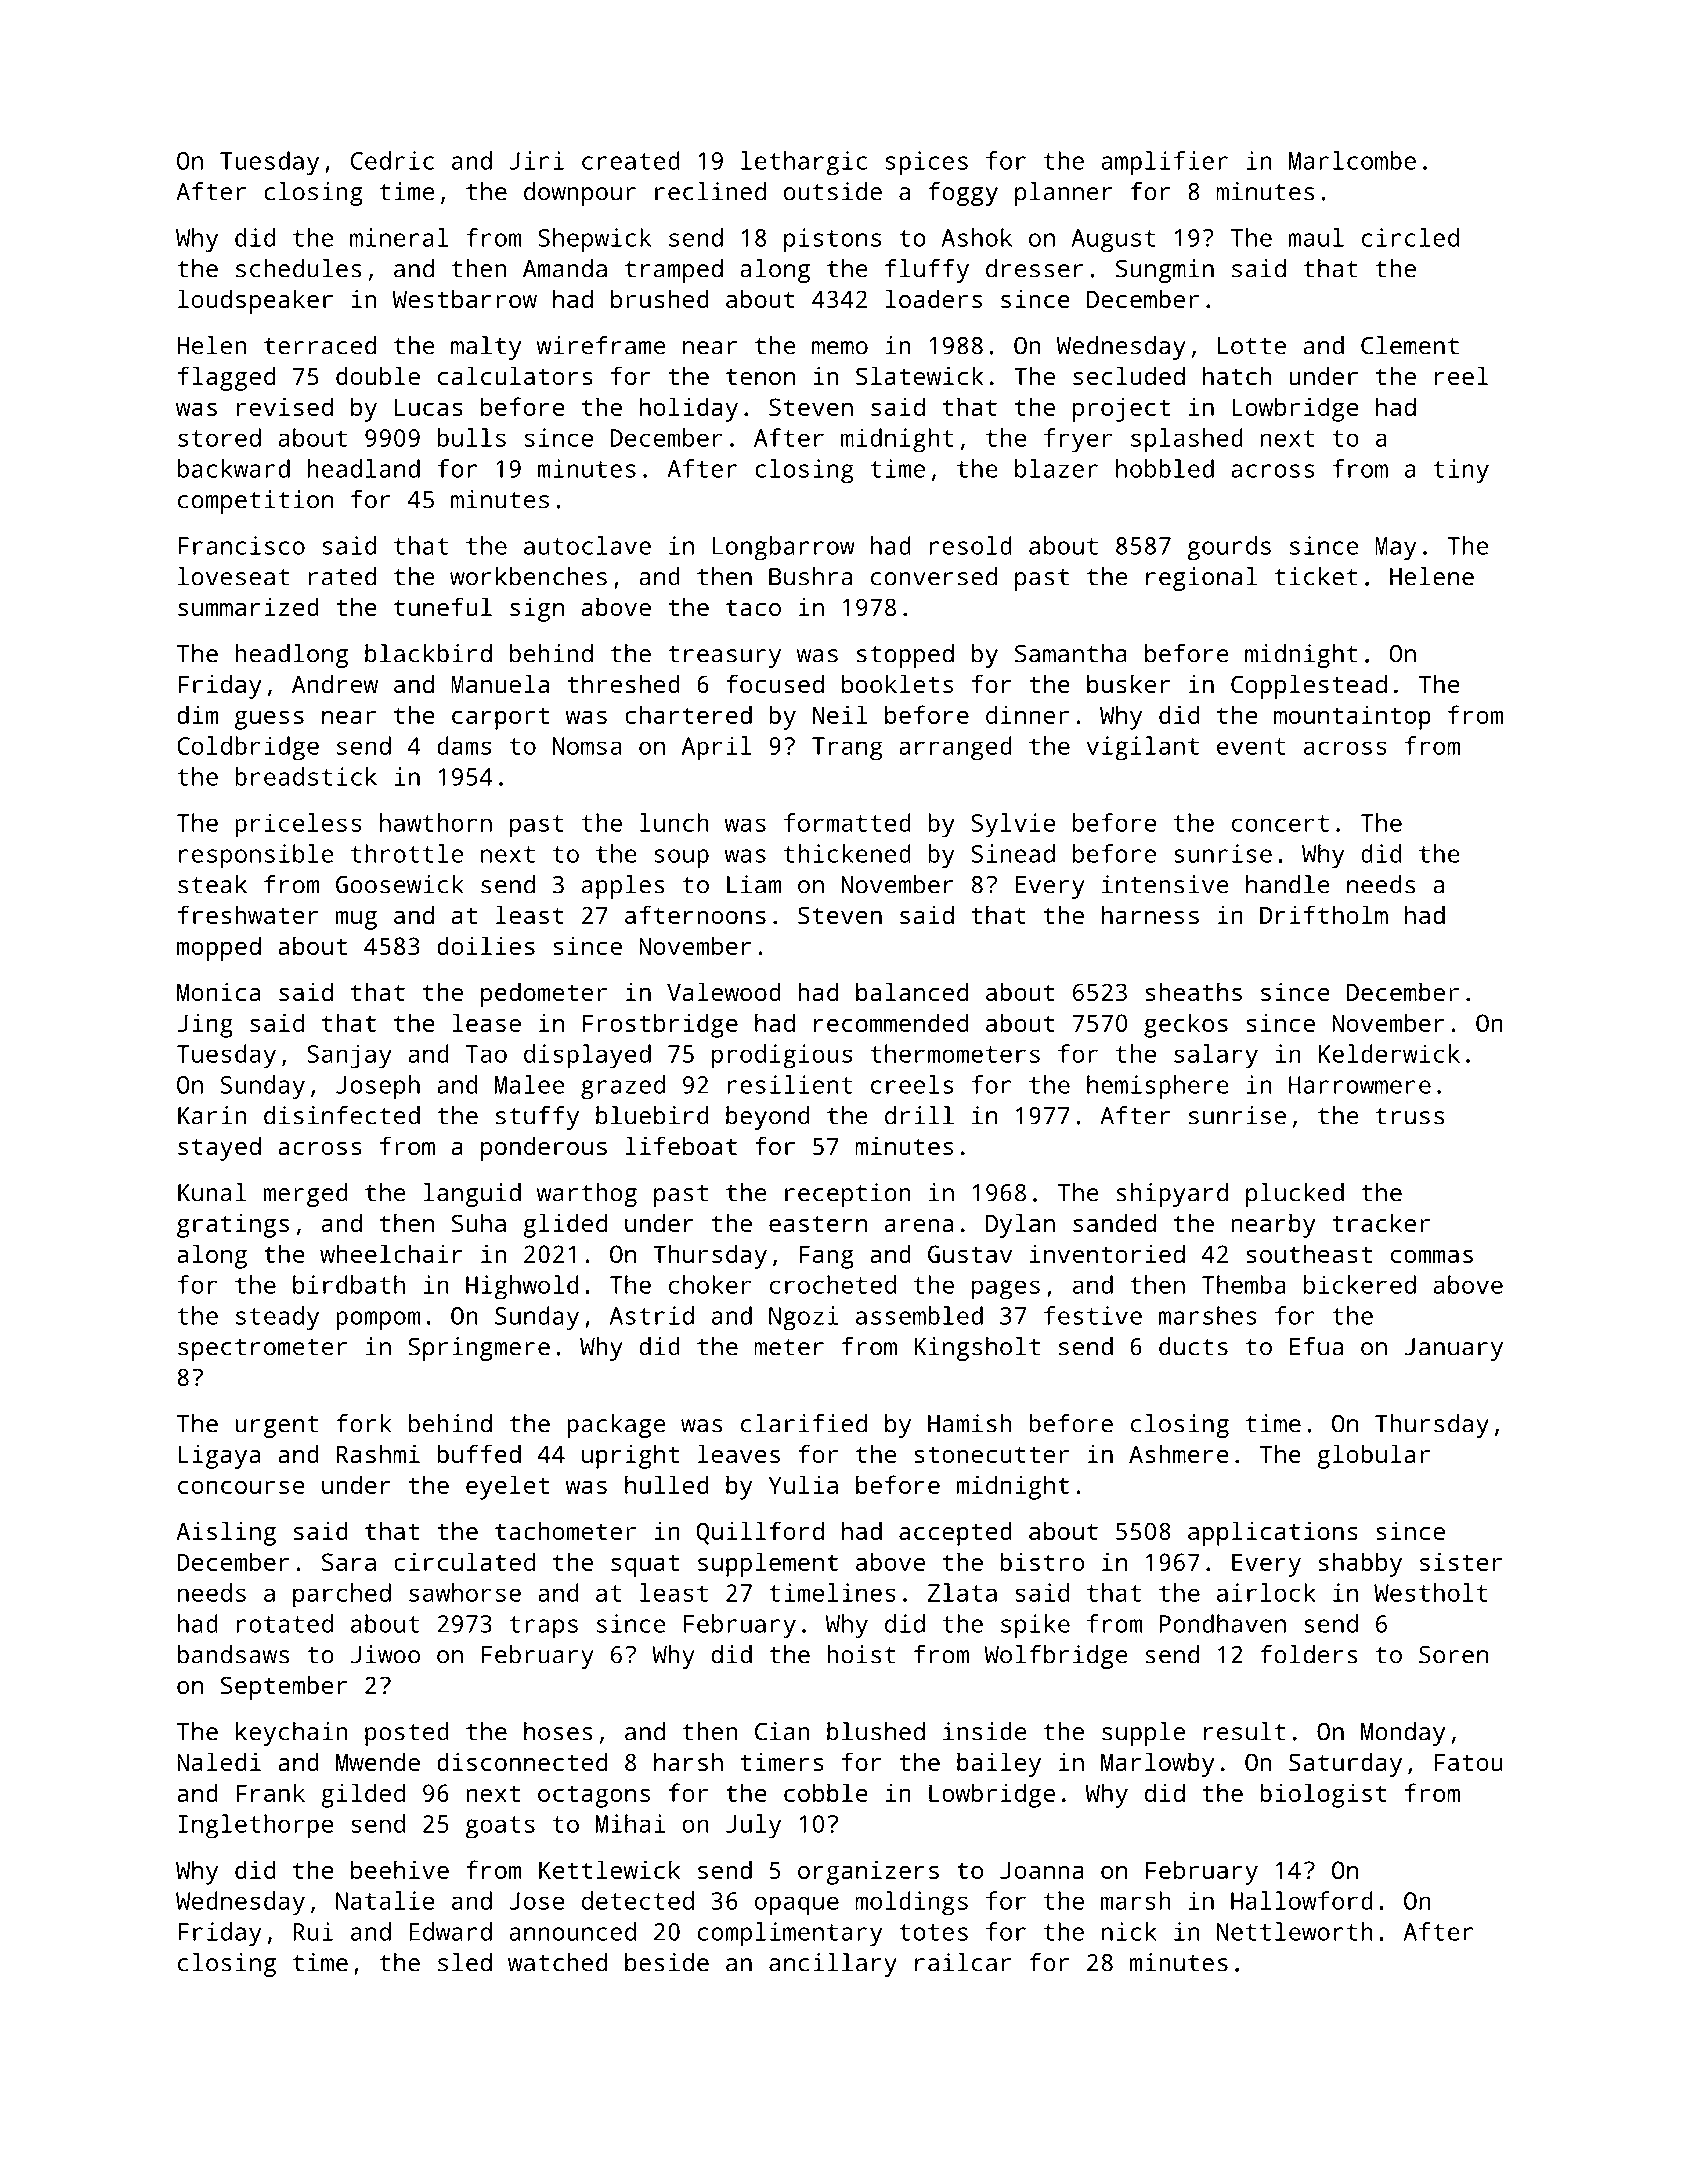 The image size is (1683, 2178). Describe the element at coordinates (962, 1592) in the page. I see `Zlata` at that location.
